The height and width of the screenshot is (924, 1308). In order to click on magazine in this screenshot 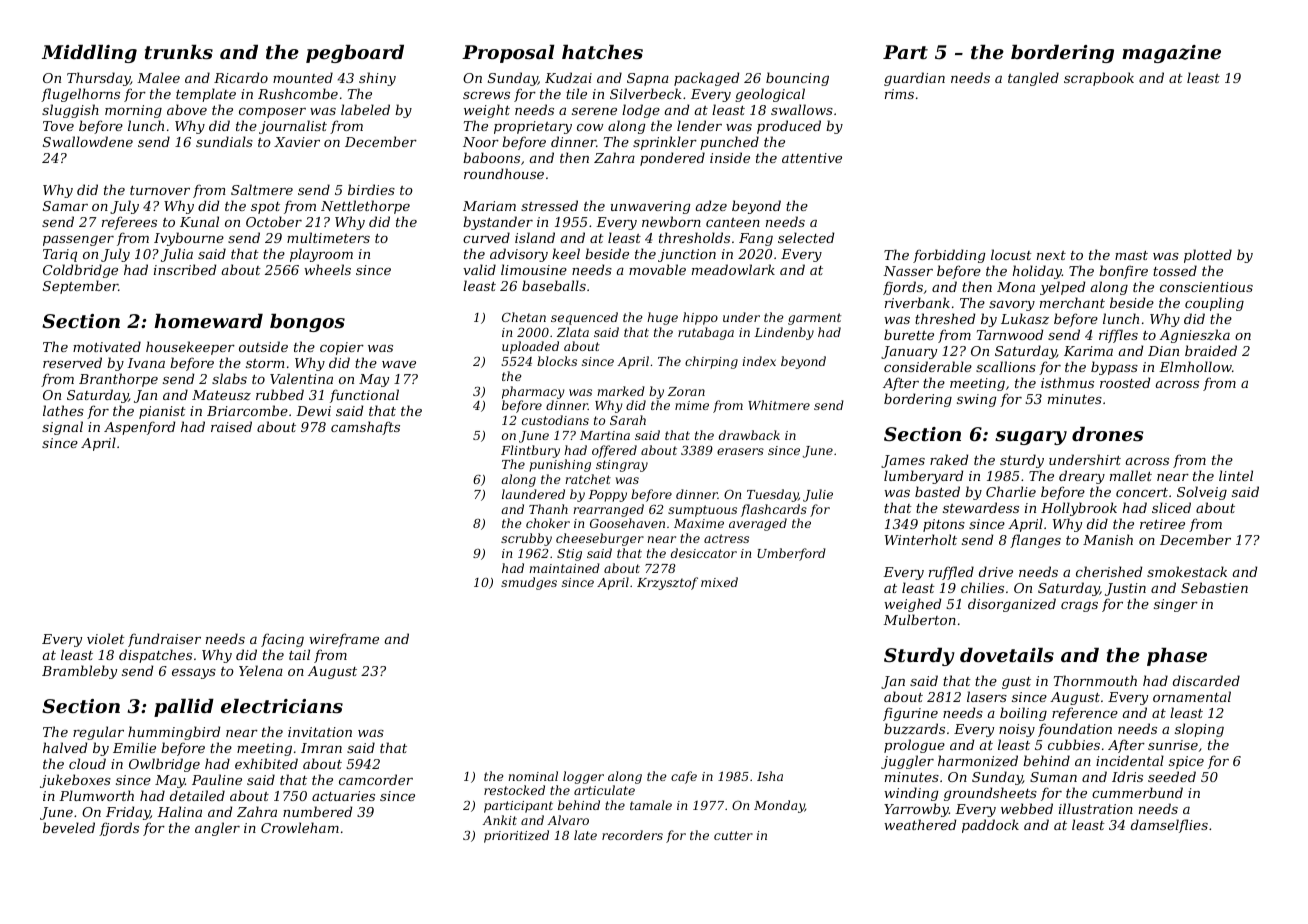, I will do `click(1171, 54)`.
